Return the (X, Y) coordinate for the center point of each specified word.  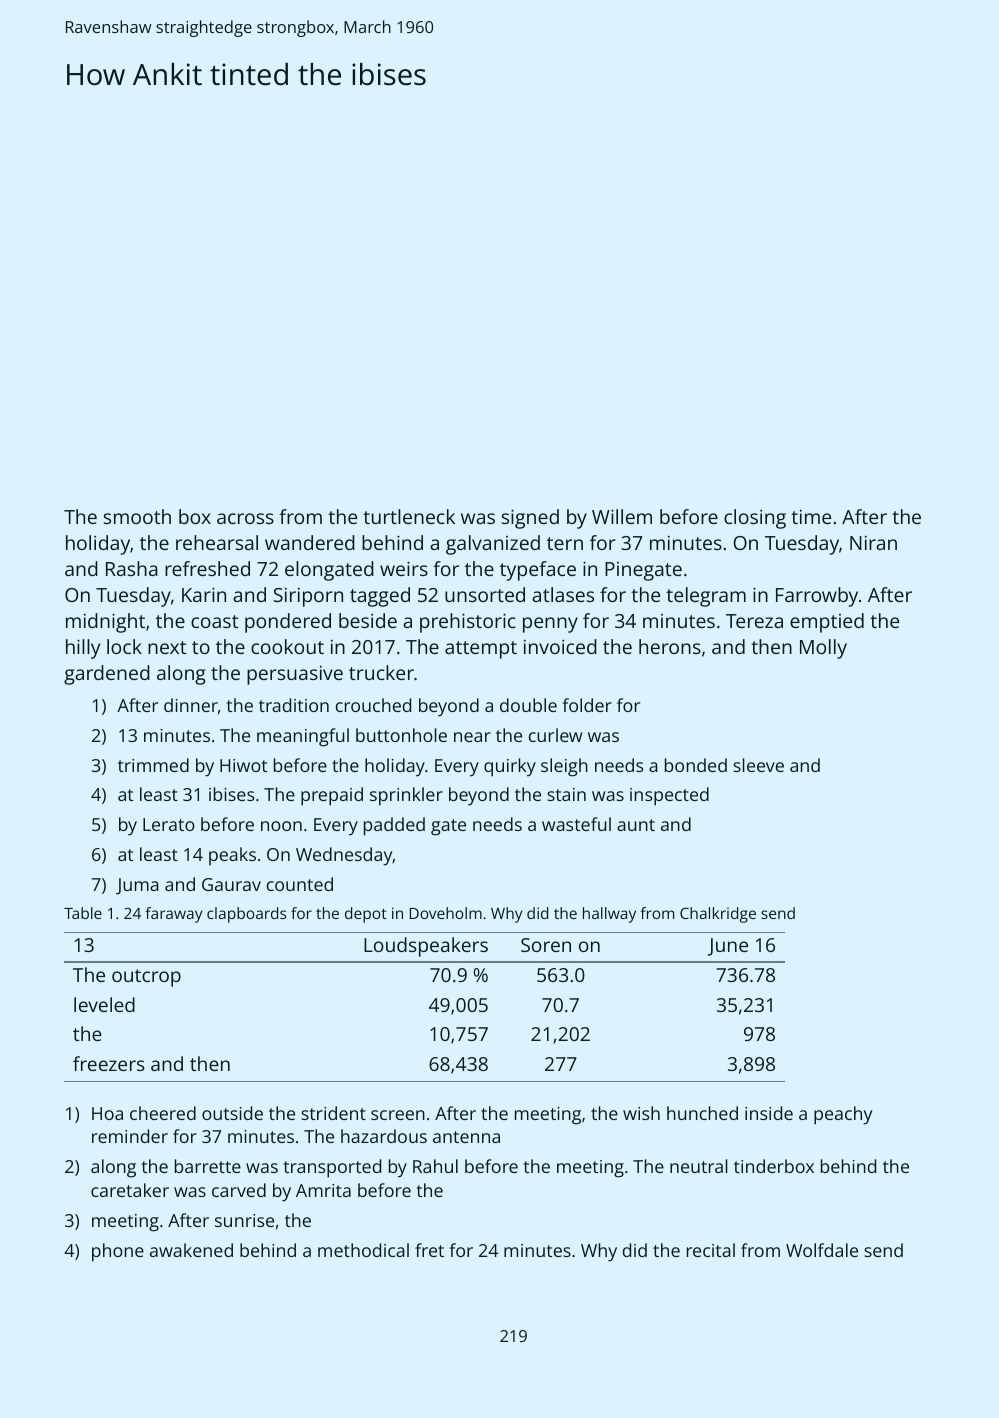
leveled (104, 1004)
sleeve (758, 765)
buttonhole (401, 735)
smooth (137, 516)
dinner (191, 705)
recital (711, 1250)
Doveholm (446, 913)
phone (118, 1252)
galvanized (493, 545)
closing (755, 519)
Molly (823, 649)
